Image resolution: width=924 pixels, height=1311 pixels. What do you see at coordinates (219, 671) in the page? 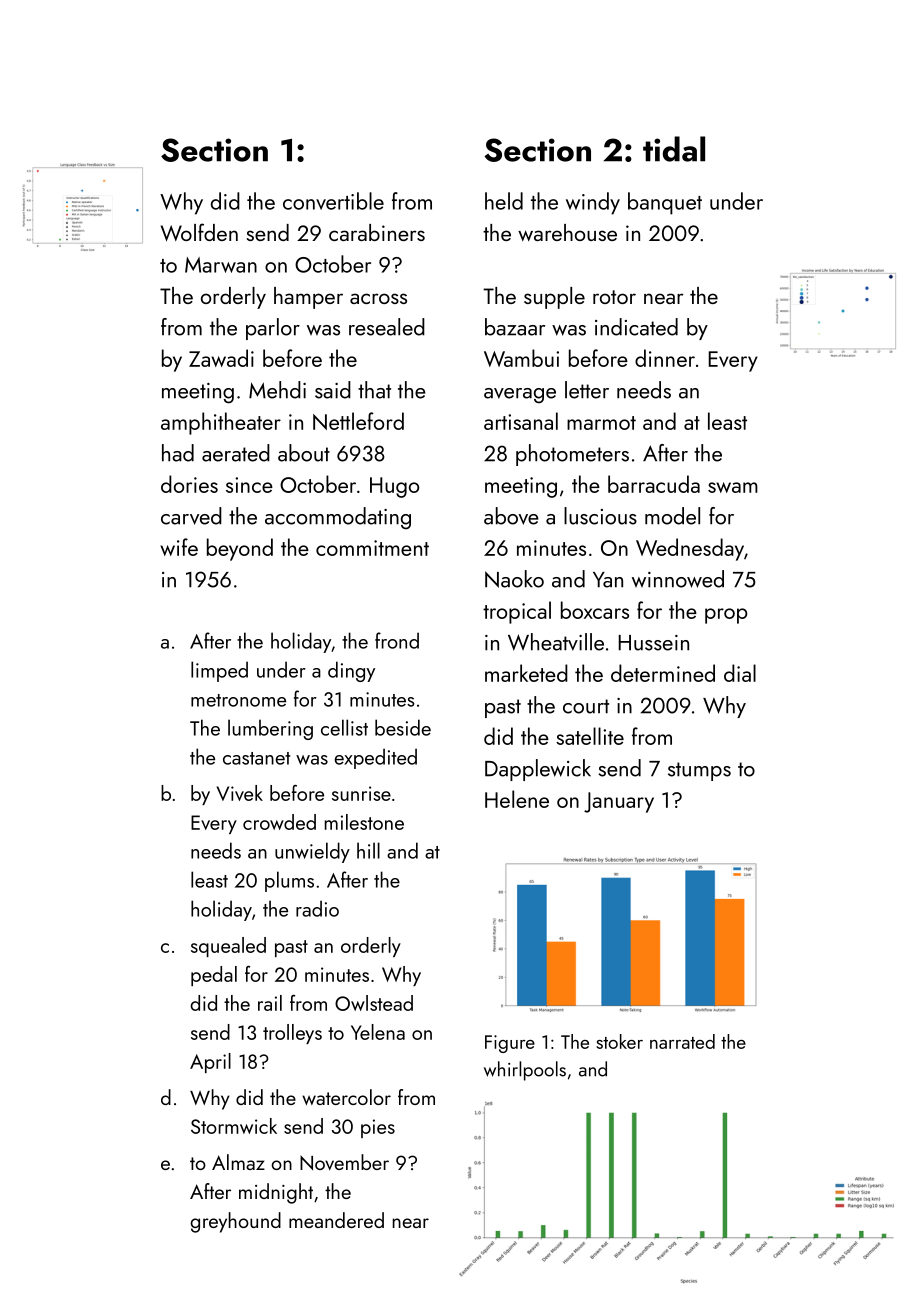
I see `limped` at bounding box center [219, 671].
